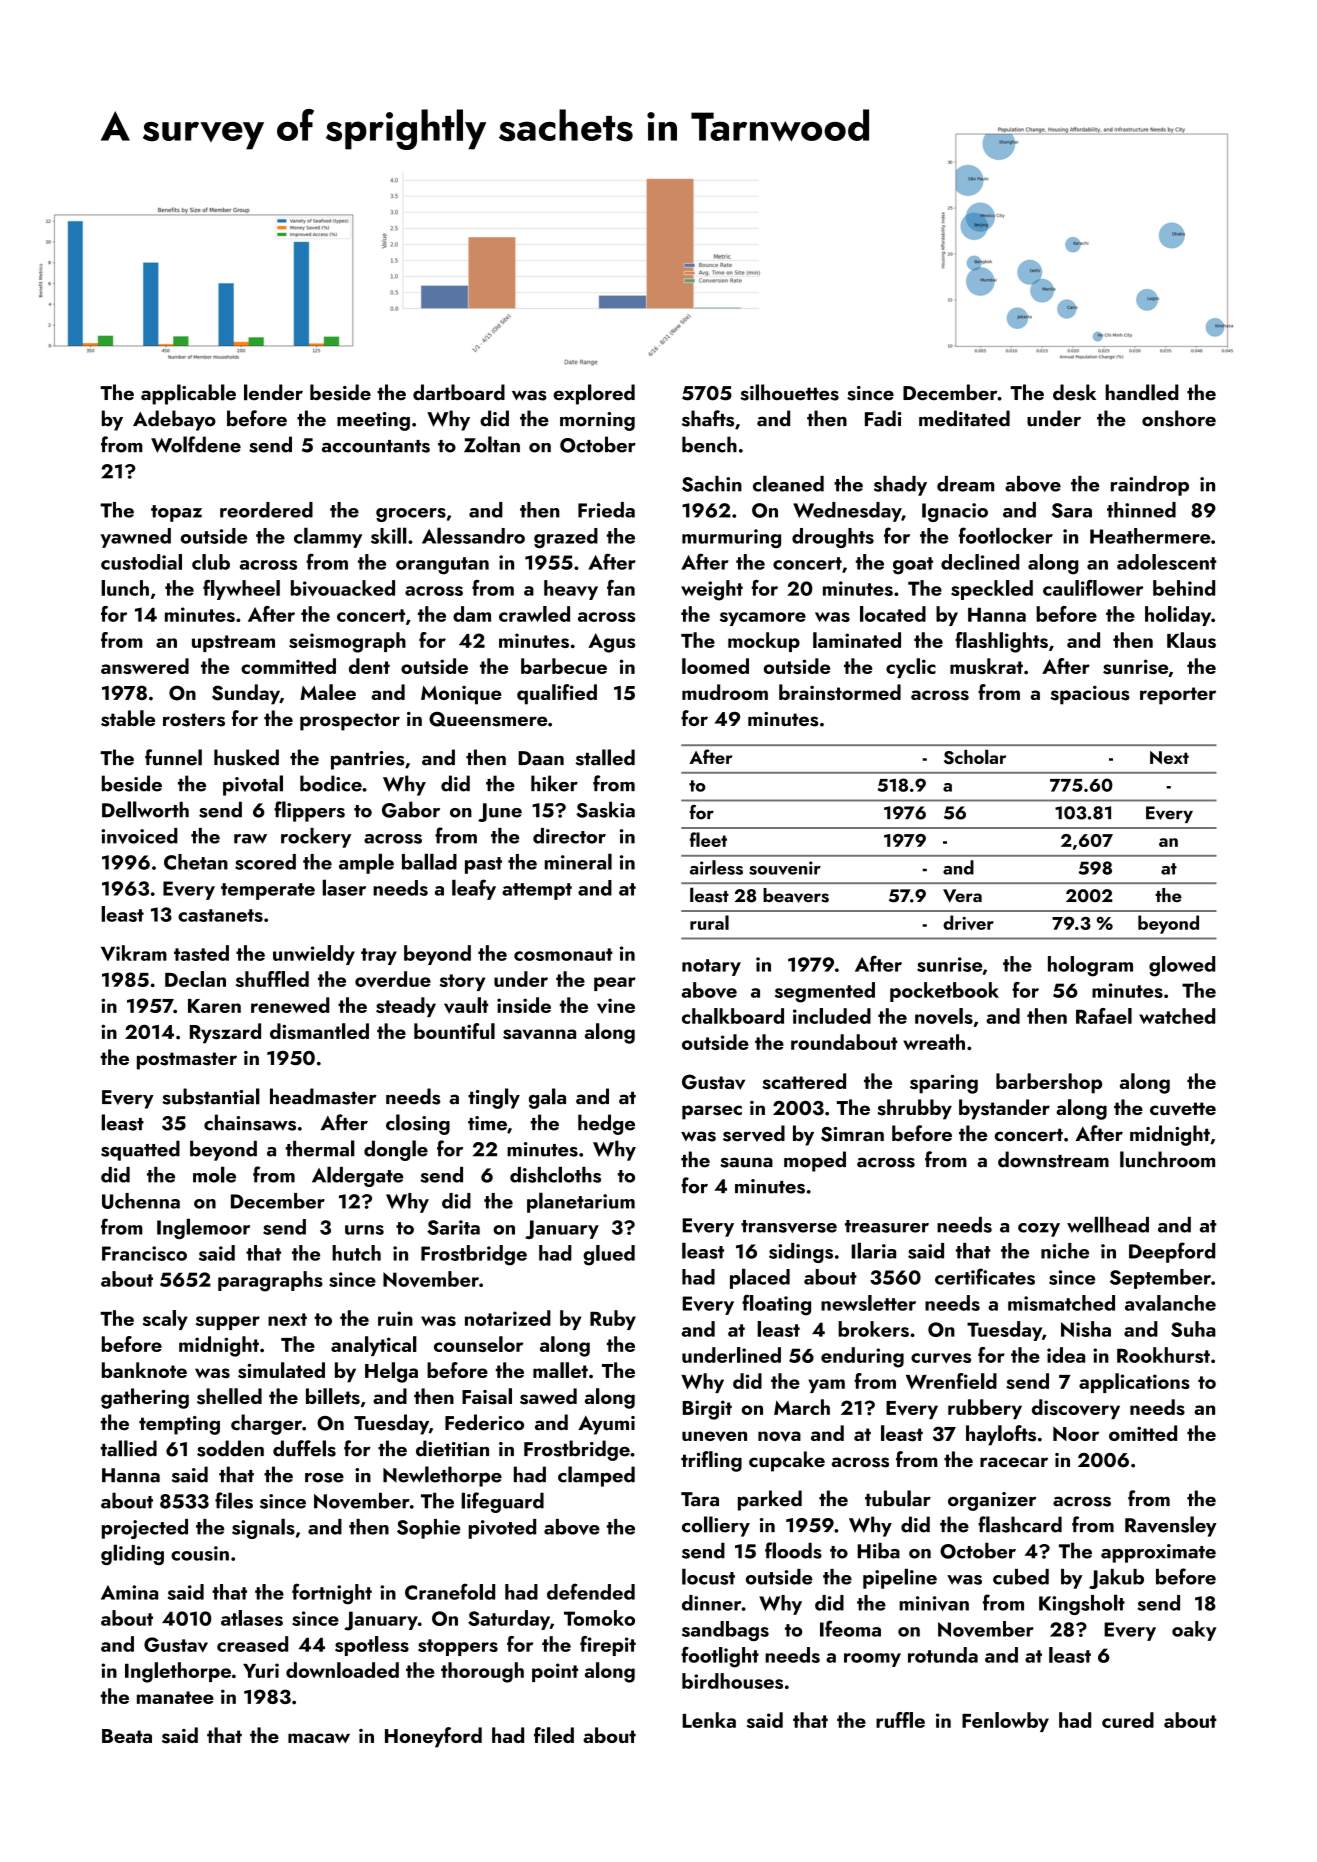 Image resolution: width=1317 pixels, height=1862 pixels. Describe the element at coordinates (1074, 392) in the page. I see `desk` at that location.
